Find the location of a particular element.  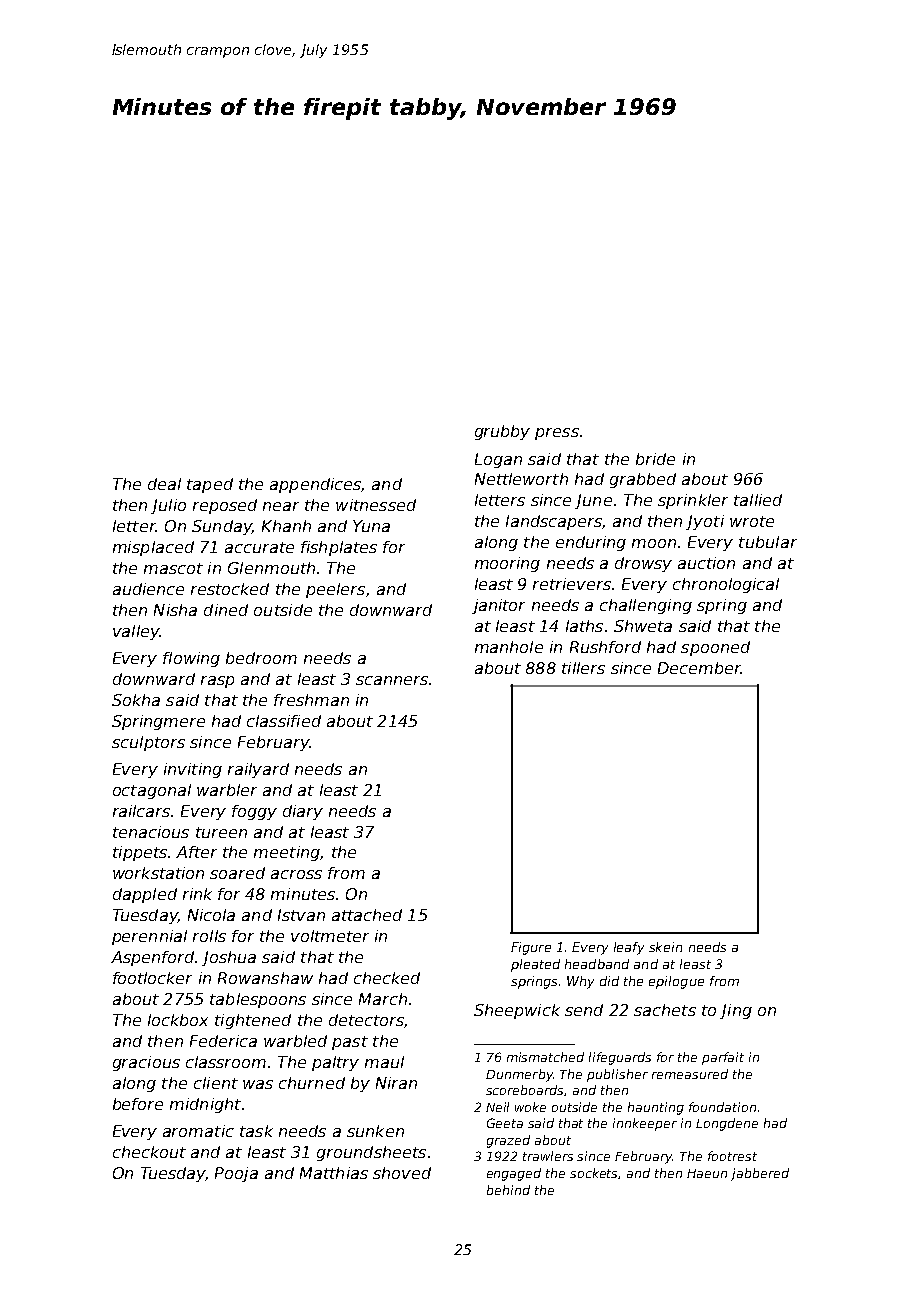

Logan is located at coordinates (498, 460).
